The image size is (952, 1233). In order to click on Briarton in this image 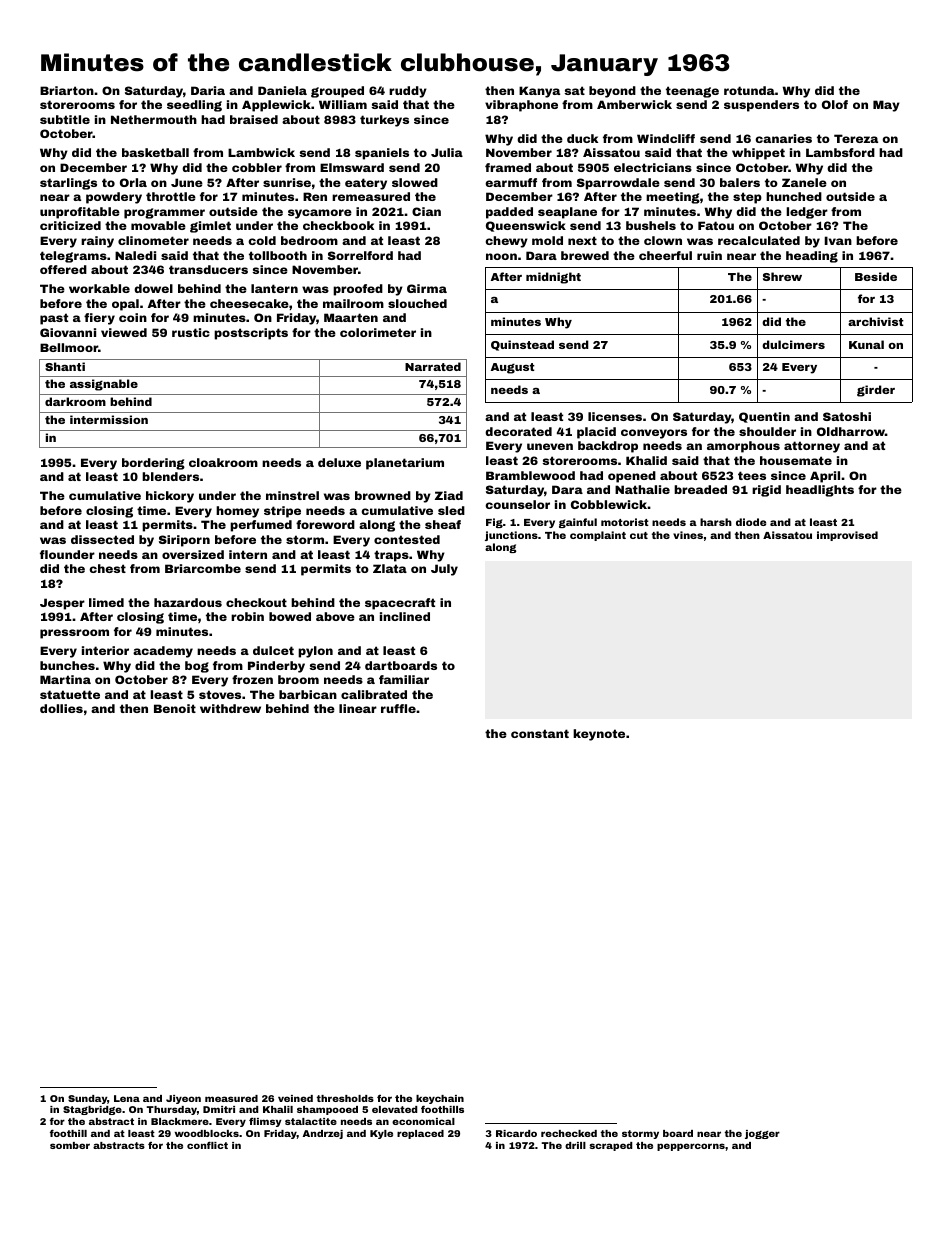, I will do `click(67, 90)`.
